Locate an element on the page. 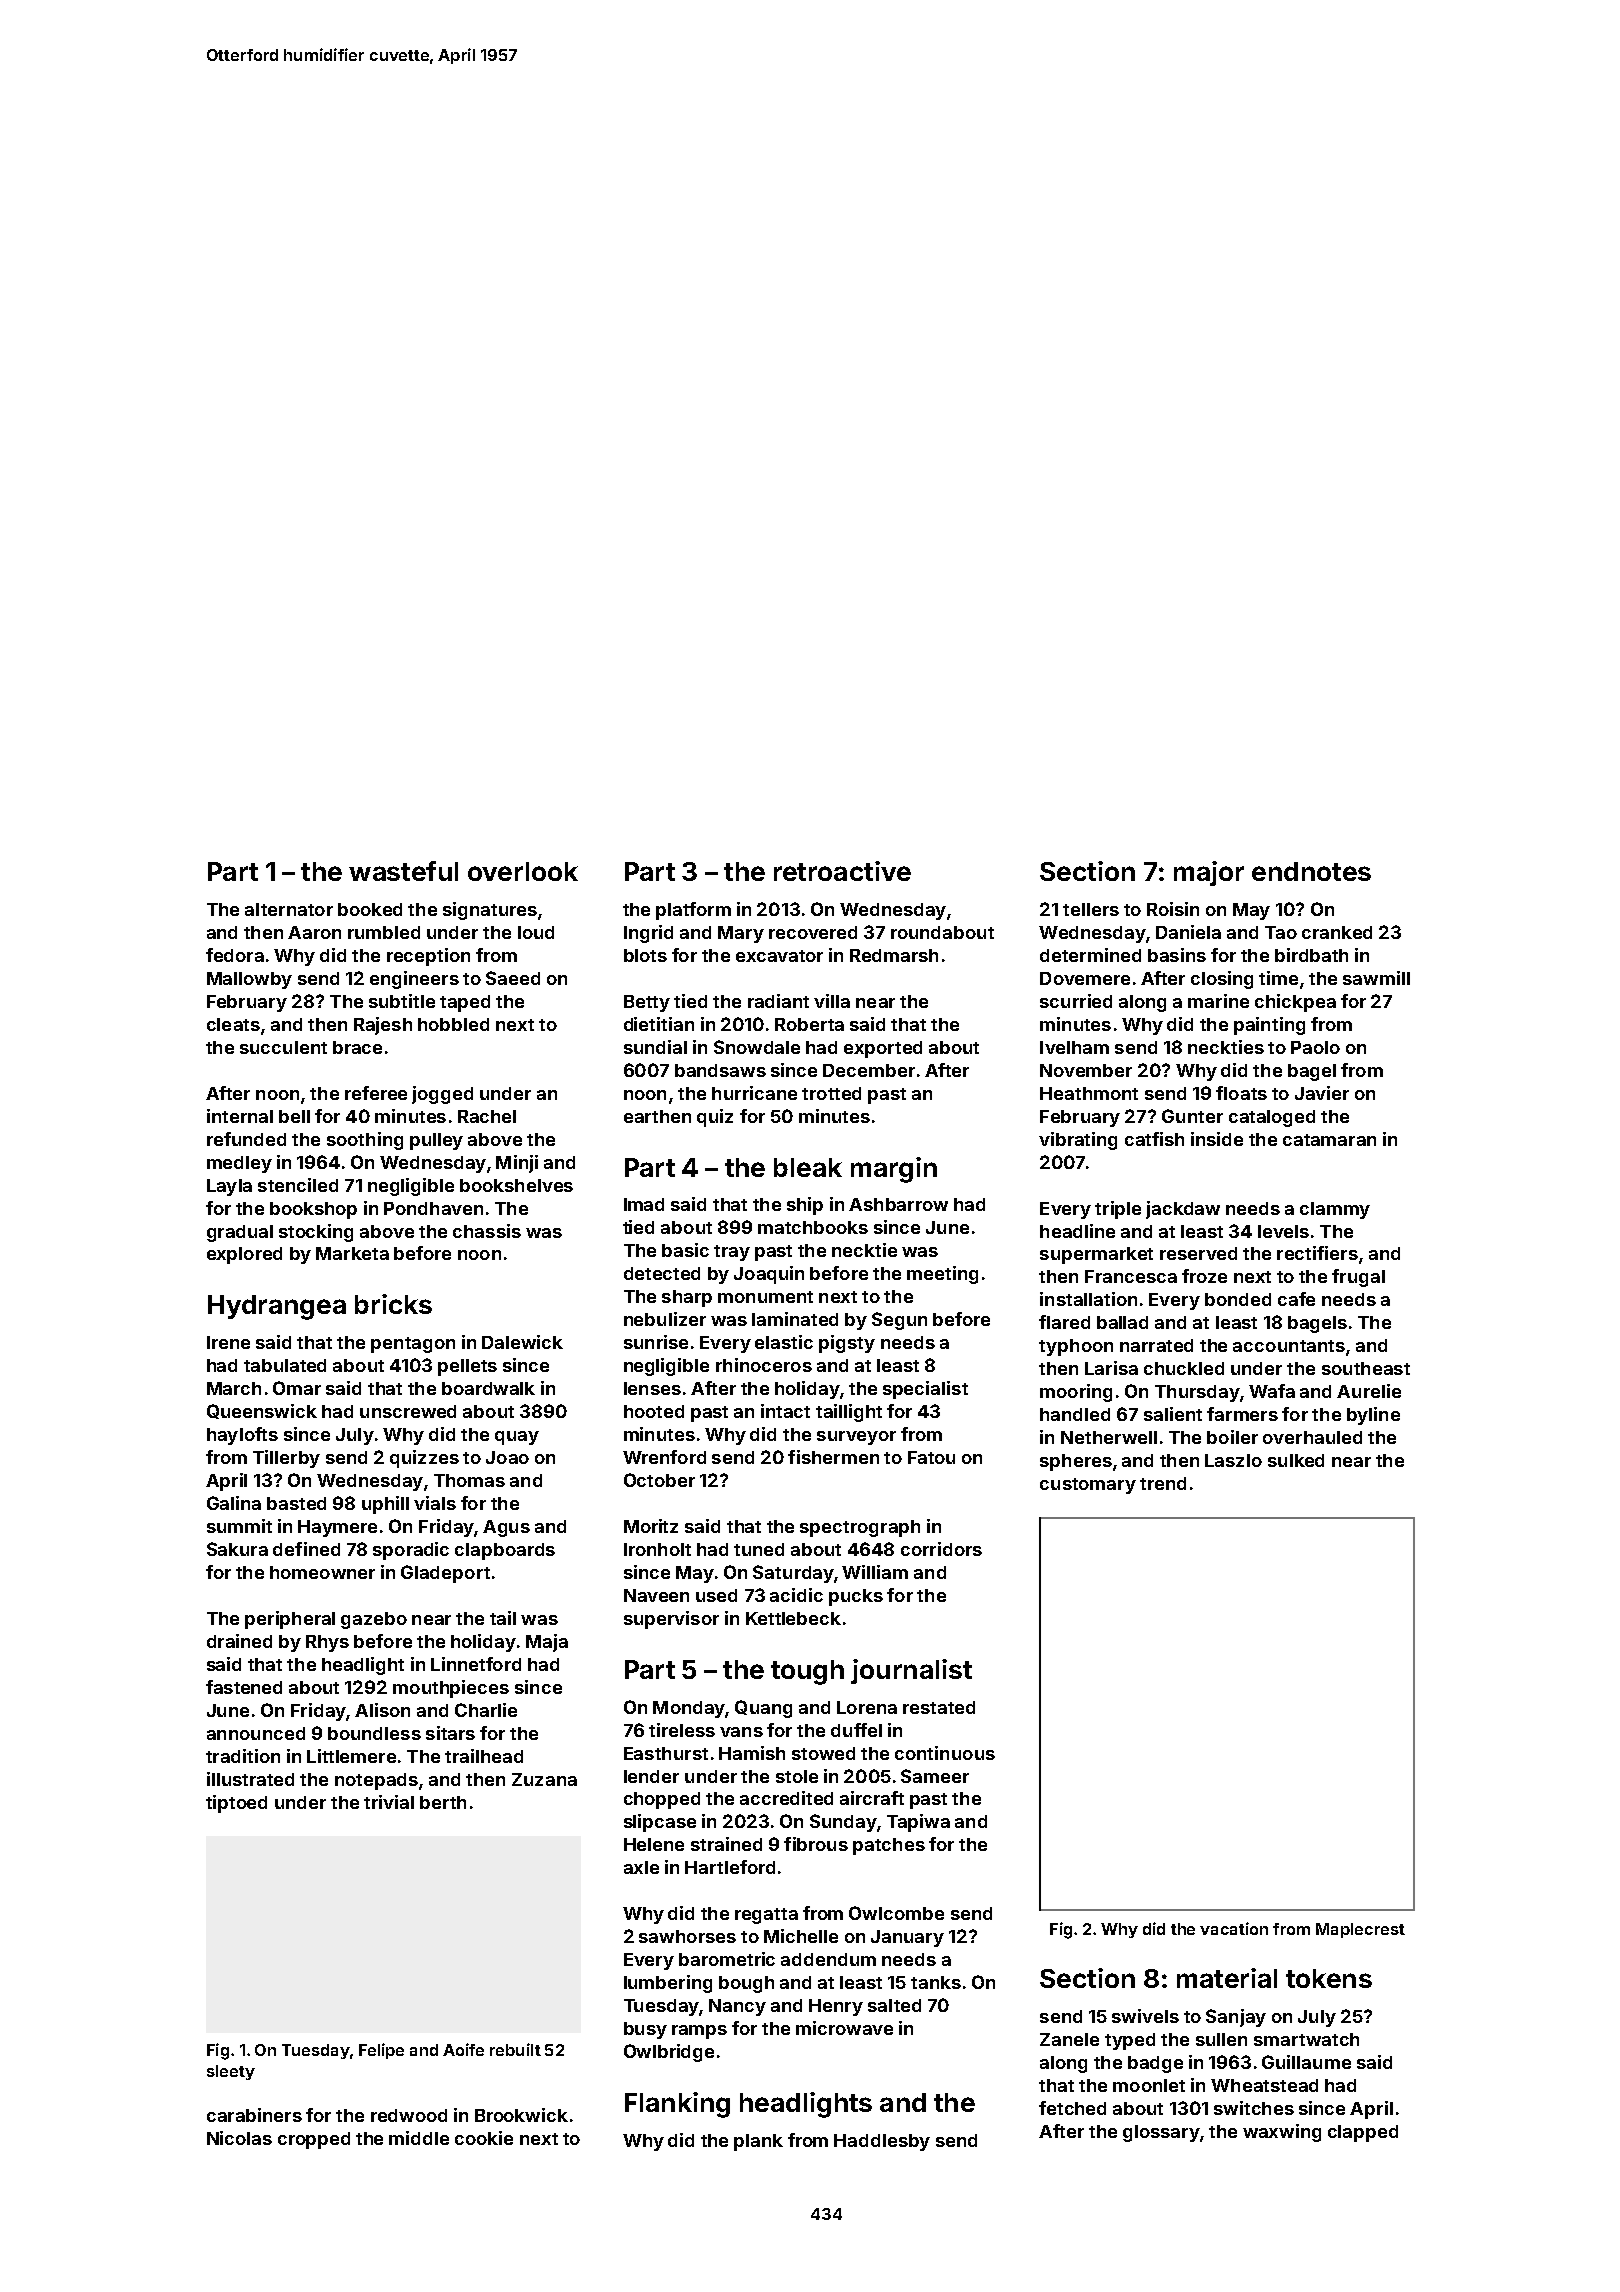 Image resolution: width=1620 pixels, height=2292 pixels. Easthurst is located at coordinates (666, 1753).
